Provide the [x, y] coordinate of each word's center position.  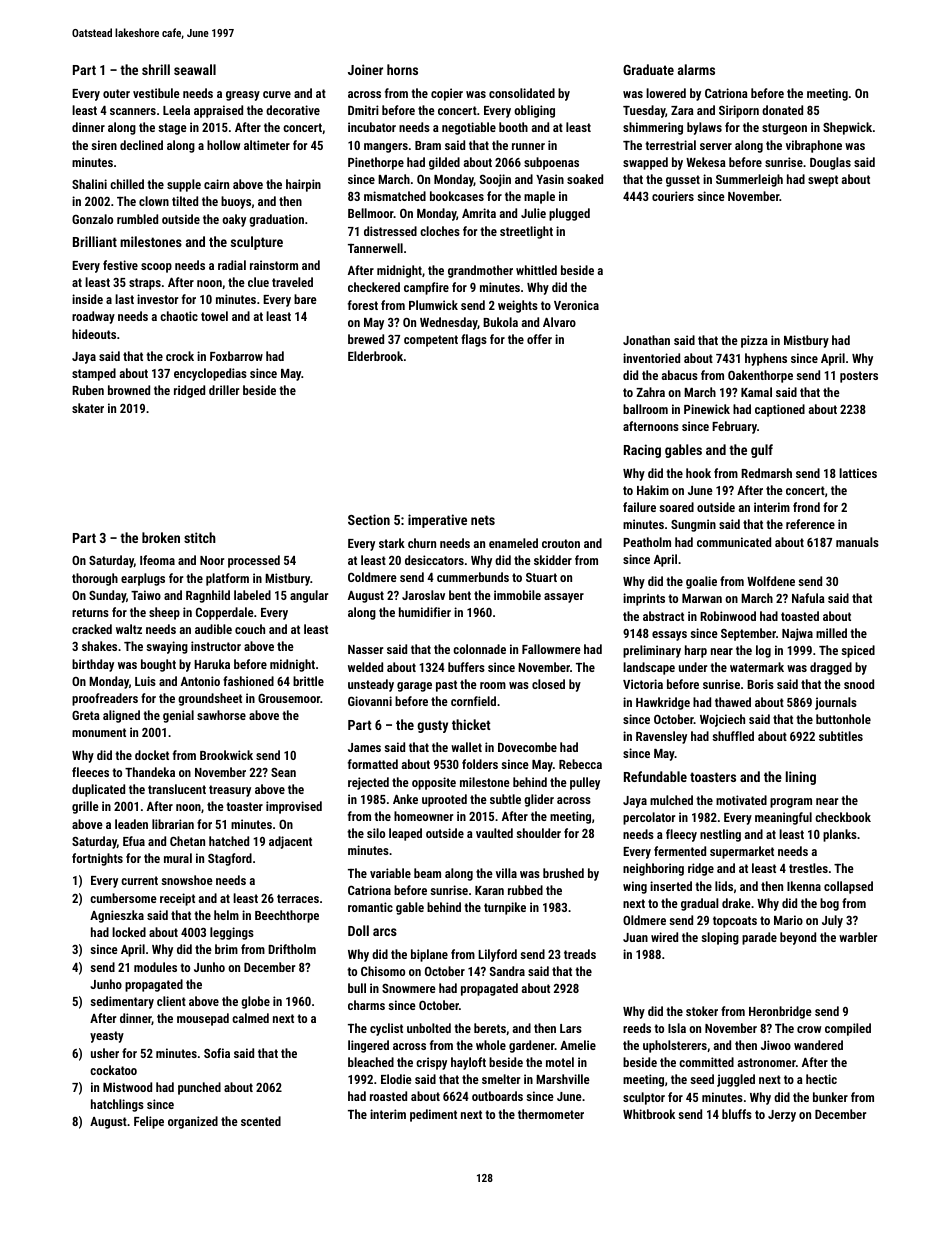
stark [392, 543]
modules [155, 967]
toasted [800, 616]
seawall [195, 69]
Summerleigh [749, 180]
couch [250, 629]
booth [513, 127]
